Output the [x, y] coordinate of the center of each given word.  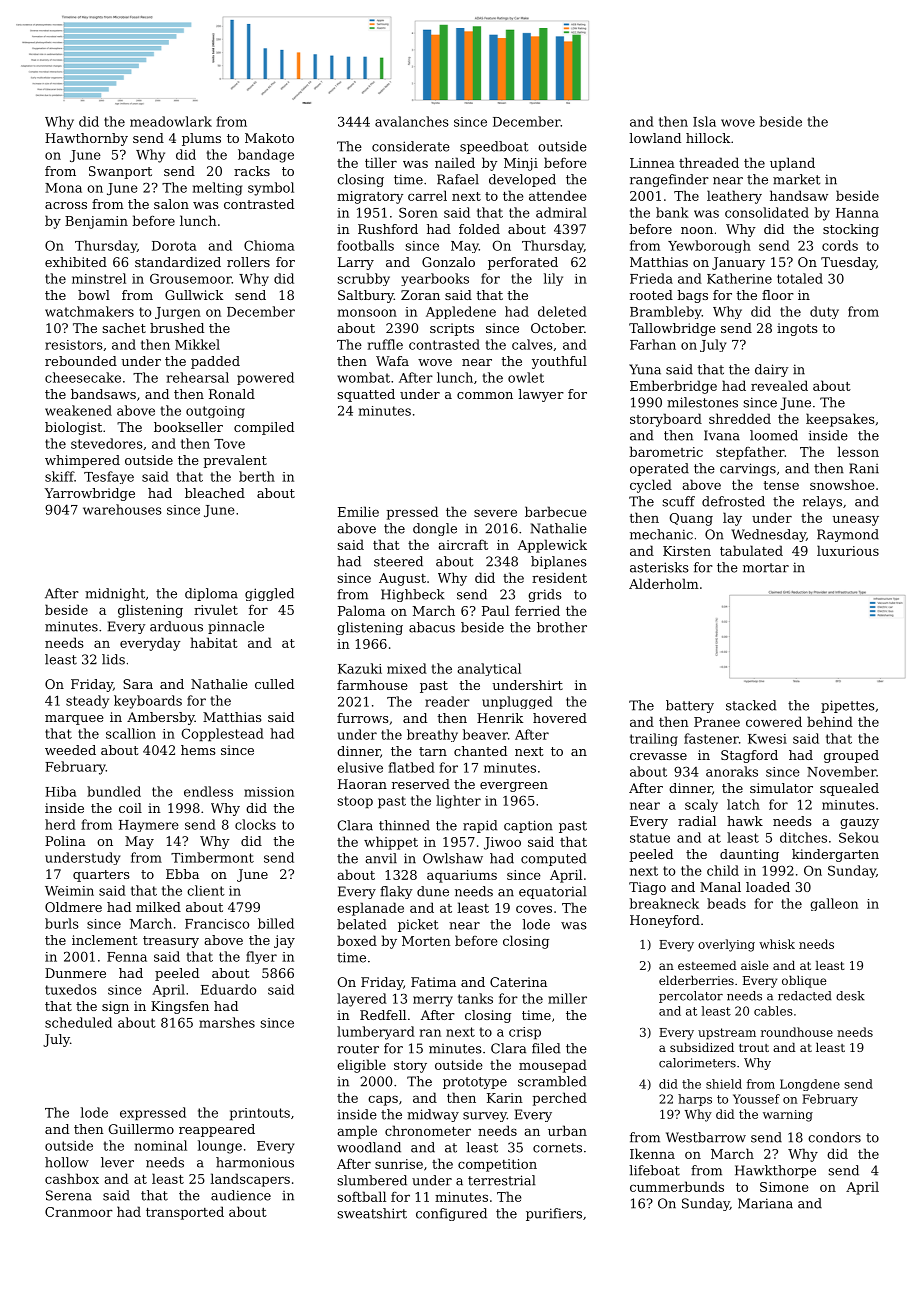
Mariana [765, 1203]
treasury [171, 942]
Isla [704, 121]
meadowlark [171, 121]
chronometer [428, 1130]
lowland [655, 138]
